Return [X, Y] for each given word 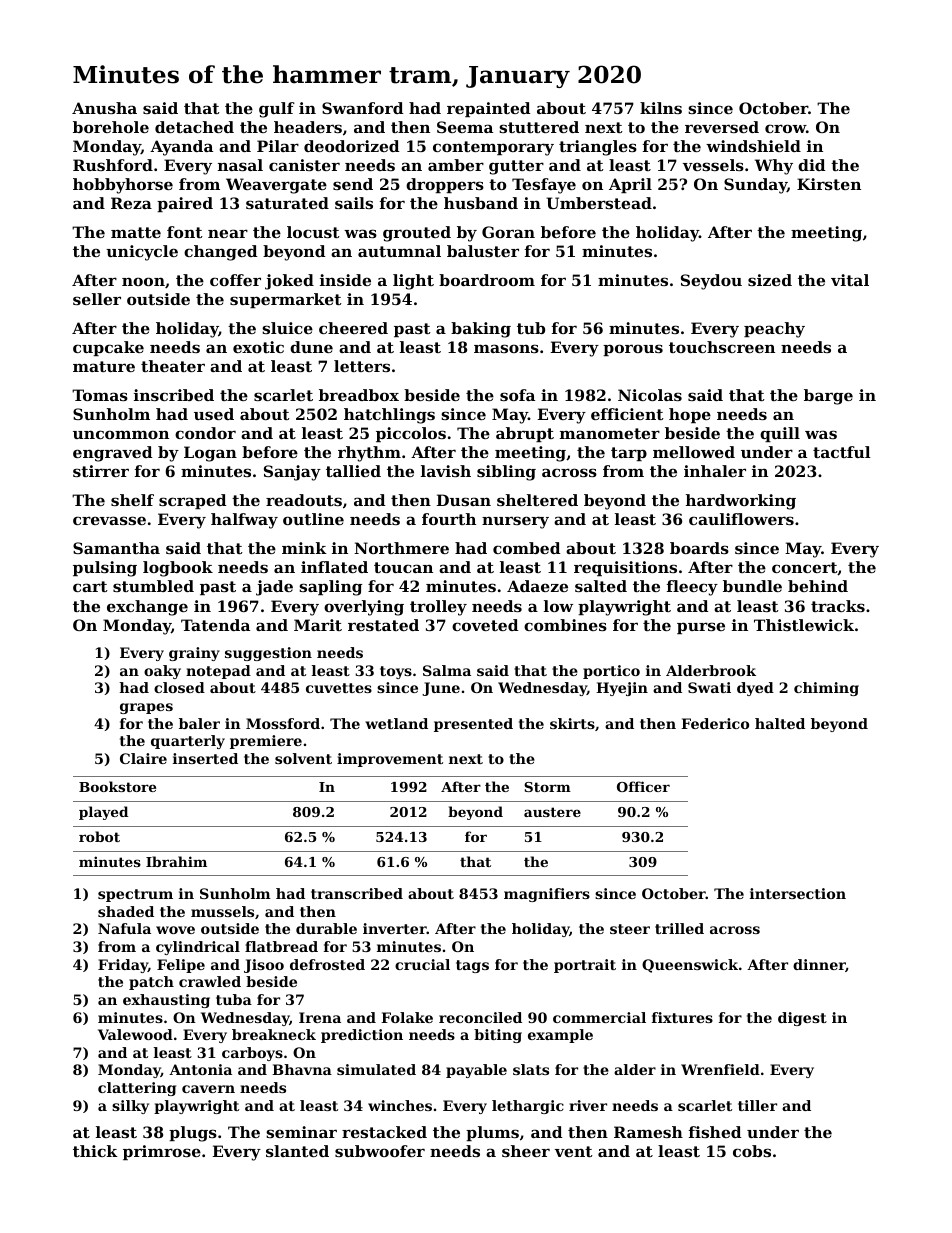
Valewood [135, 1034]
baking [481, 330]
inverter [395, 928]
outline [313, 519]
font [185, 232]
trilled [679, 928]
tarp [629, 454]
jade [274, 588]
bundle [752, 586]
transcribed [357, 893]
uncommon [121, 434]
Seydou [711, 282]
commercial [599, 1017]
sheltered [537, 500]
